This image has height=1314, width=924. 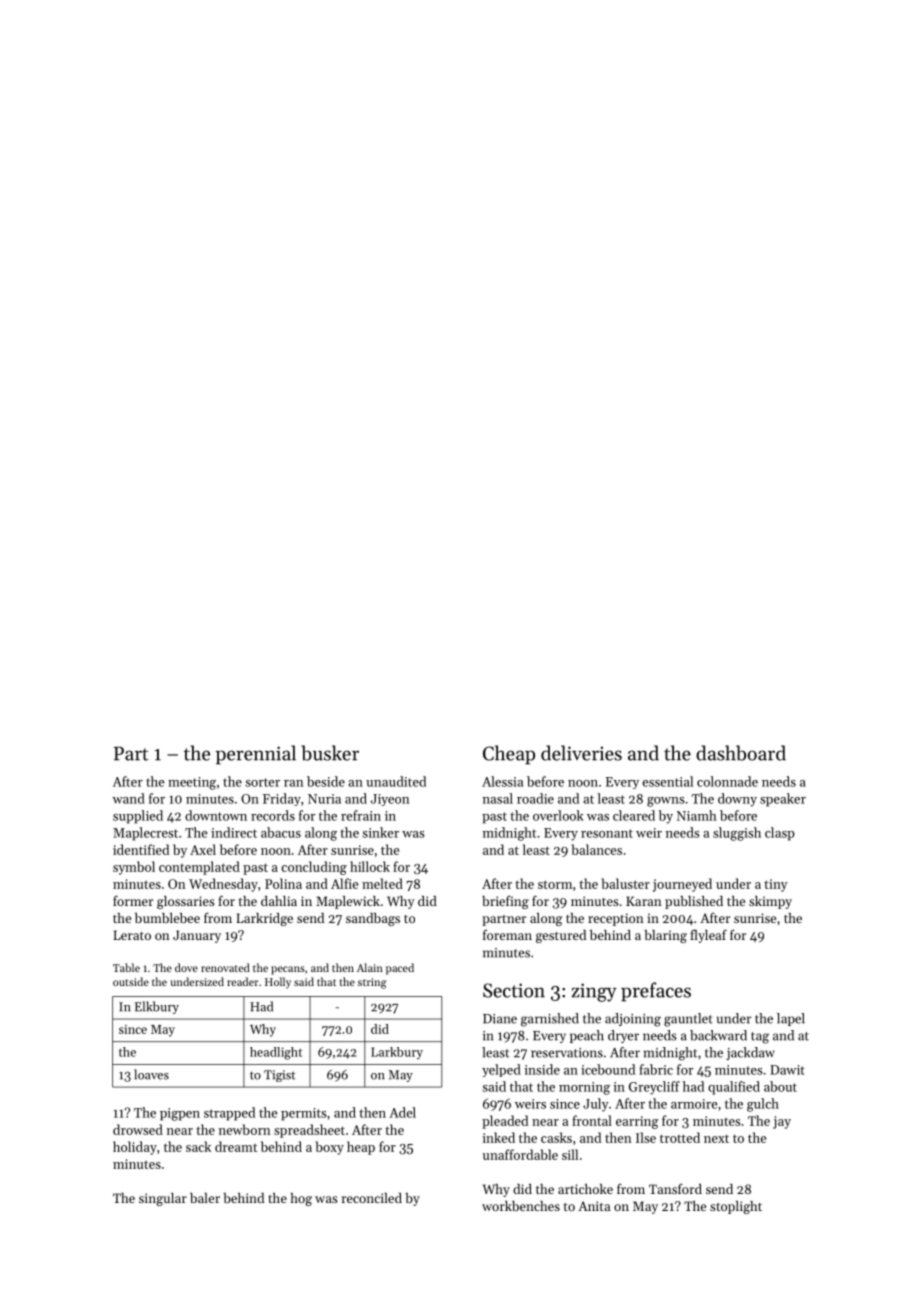 I want to click on Holly, so click(x=278, y=983).
